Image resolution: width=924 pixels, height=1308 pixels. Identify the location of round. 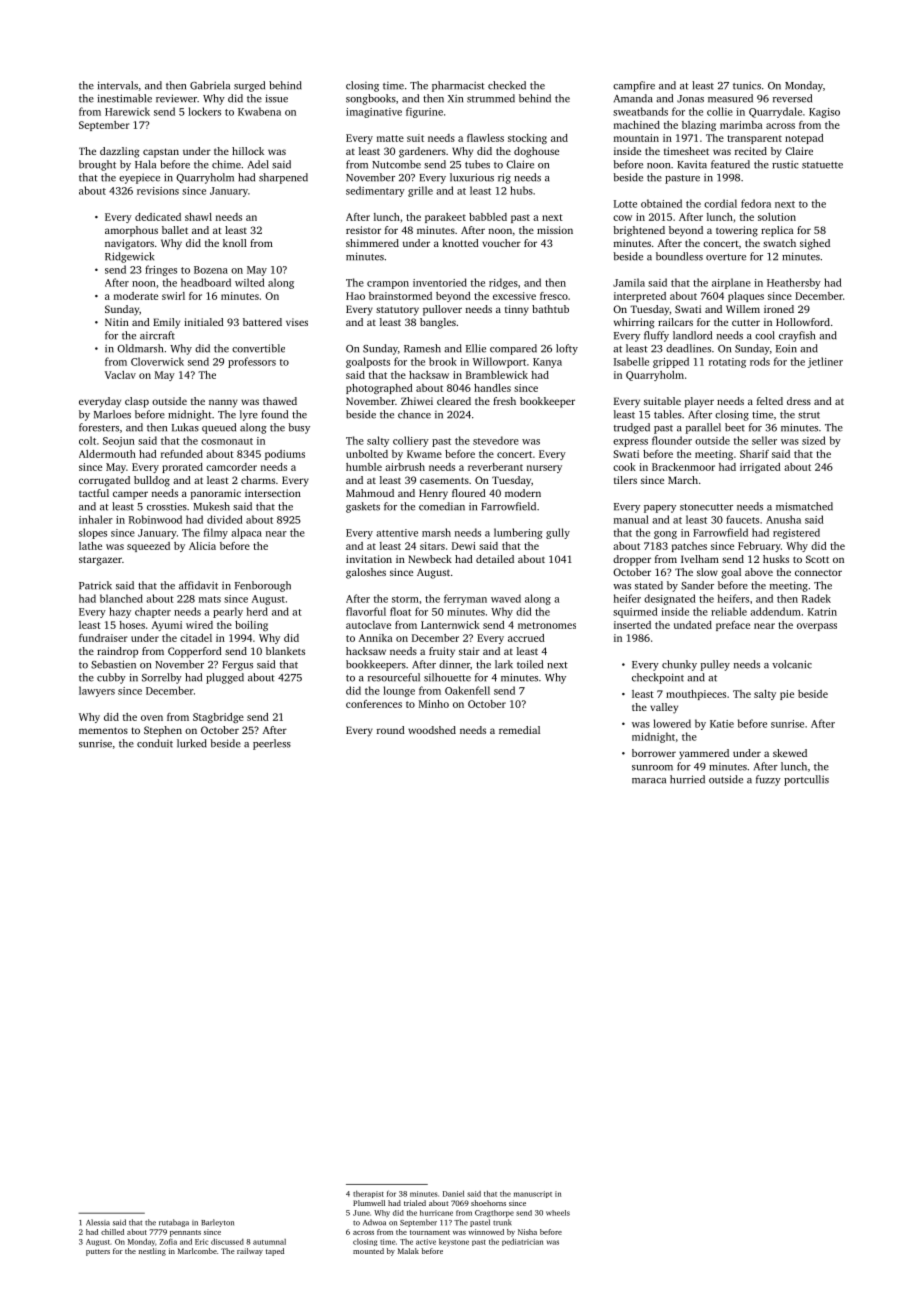
(391, 730).
